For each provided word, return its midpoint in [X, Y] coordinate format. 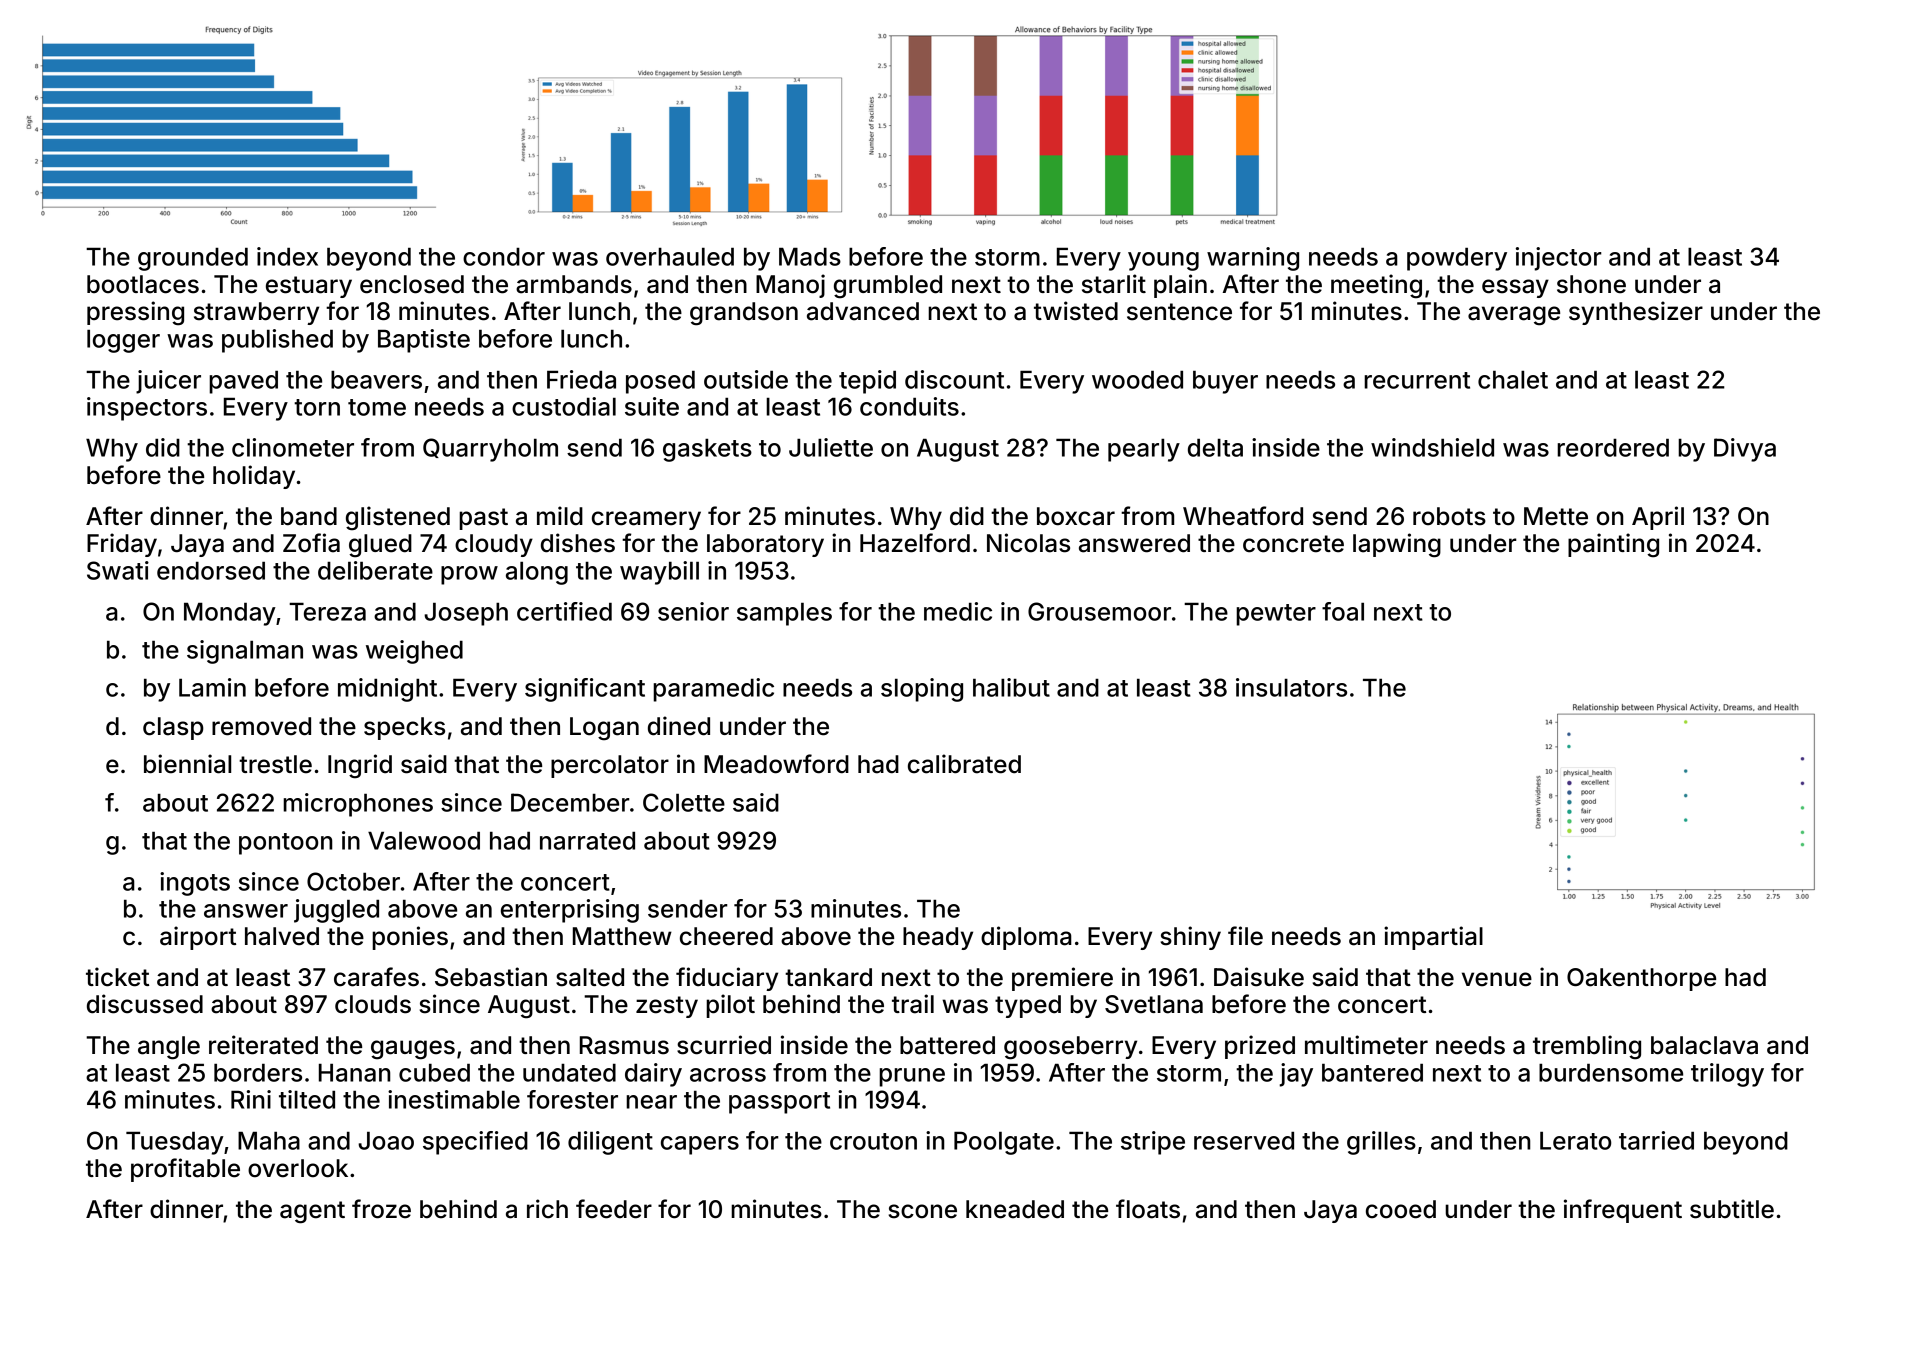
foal [1343, 611]
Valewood [424, 841]
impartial [1433, 938]
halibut [1011, 687]
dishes [578, 543]
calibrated [964, 764]
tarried [1656, 1140]
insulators [1291, 687]
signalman [245, 652]
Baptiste [424, 341]
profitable [185, 1170]
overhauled [670, 257]
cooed [1401, 1209]
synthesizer [1636, 313]
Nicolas [1028, 543]
